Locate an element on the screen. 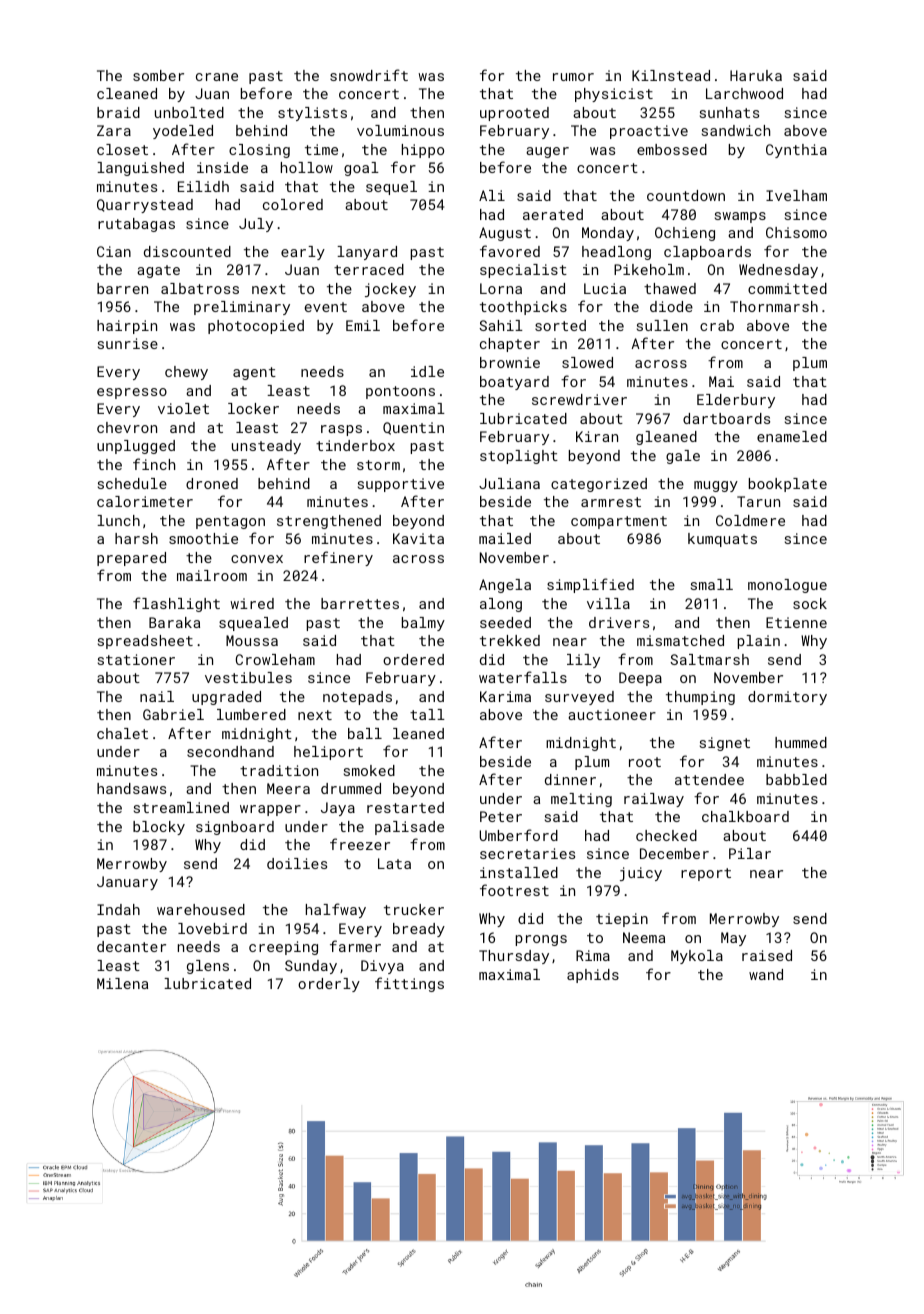 This screenshot has width=924, height=1314. drivers is located at coordinates (619, 622).
